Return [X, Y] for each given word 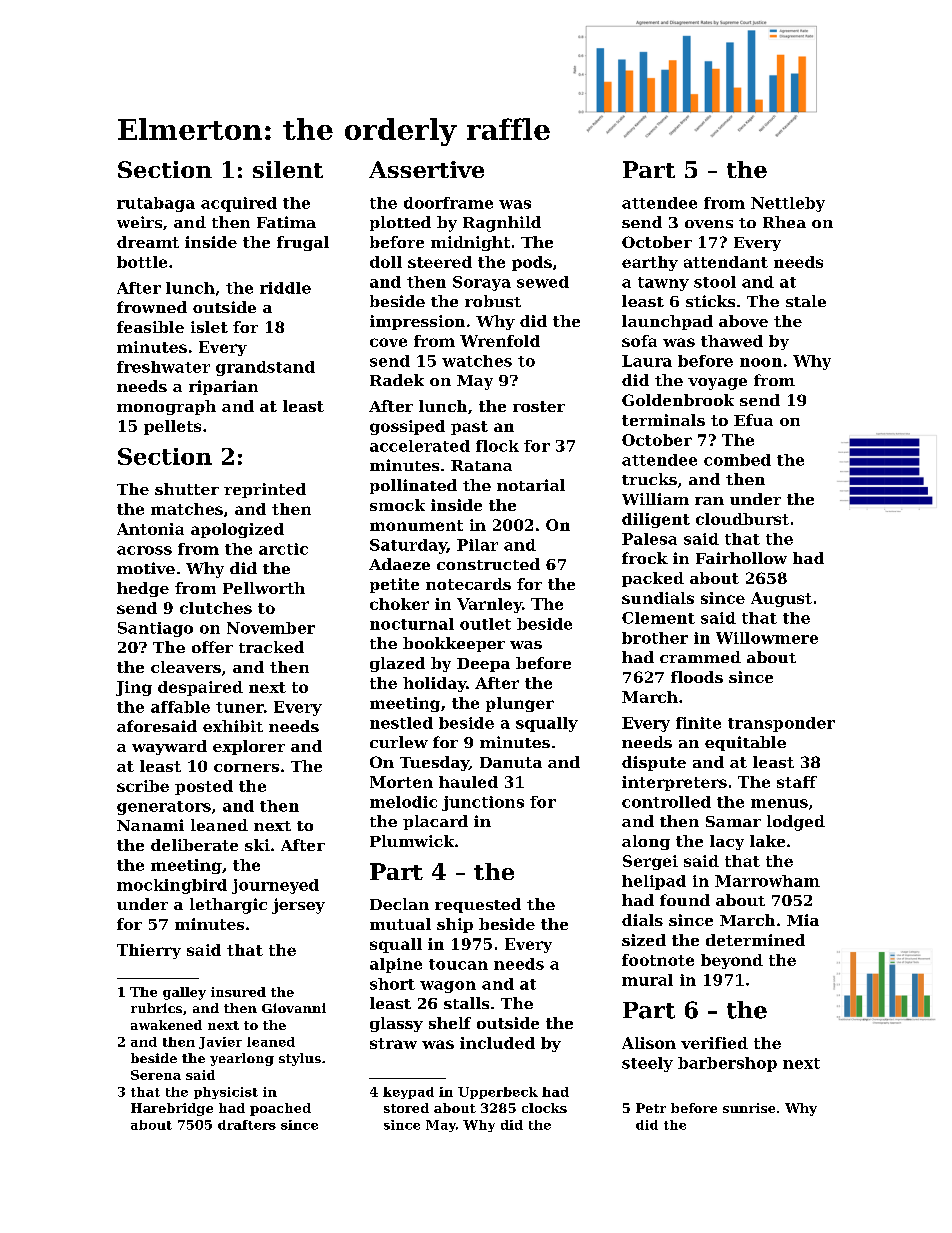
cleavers [186, 667]
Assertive [426, 169]
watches [477, 361]
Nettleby [788, 204]
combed [737, 460]
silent [288, 169]
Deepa [483, 665]
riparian [223, 387]
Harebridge [172, 1109]
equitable [745, 743]
